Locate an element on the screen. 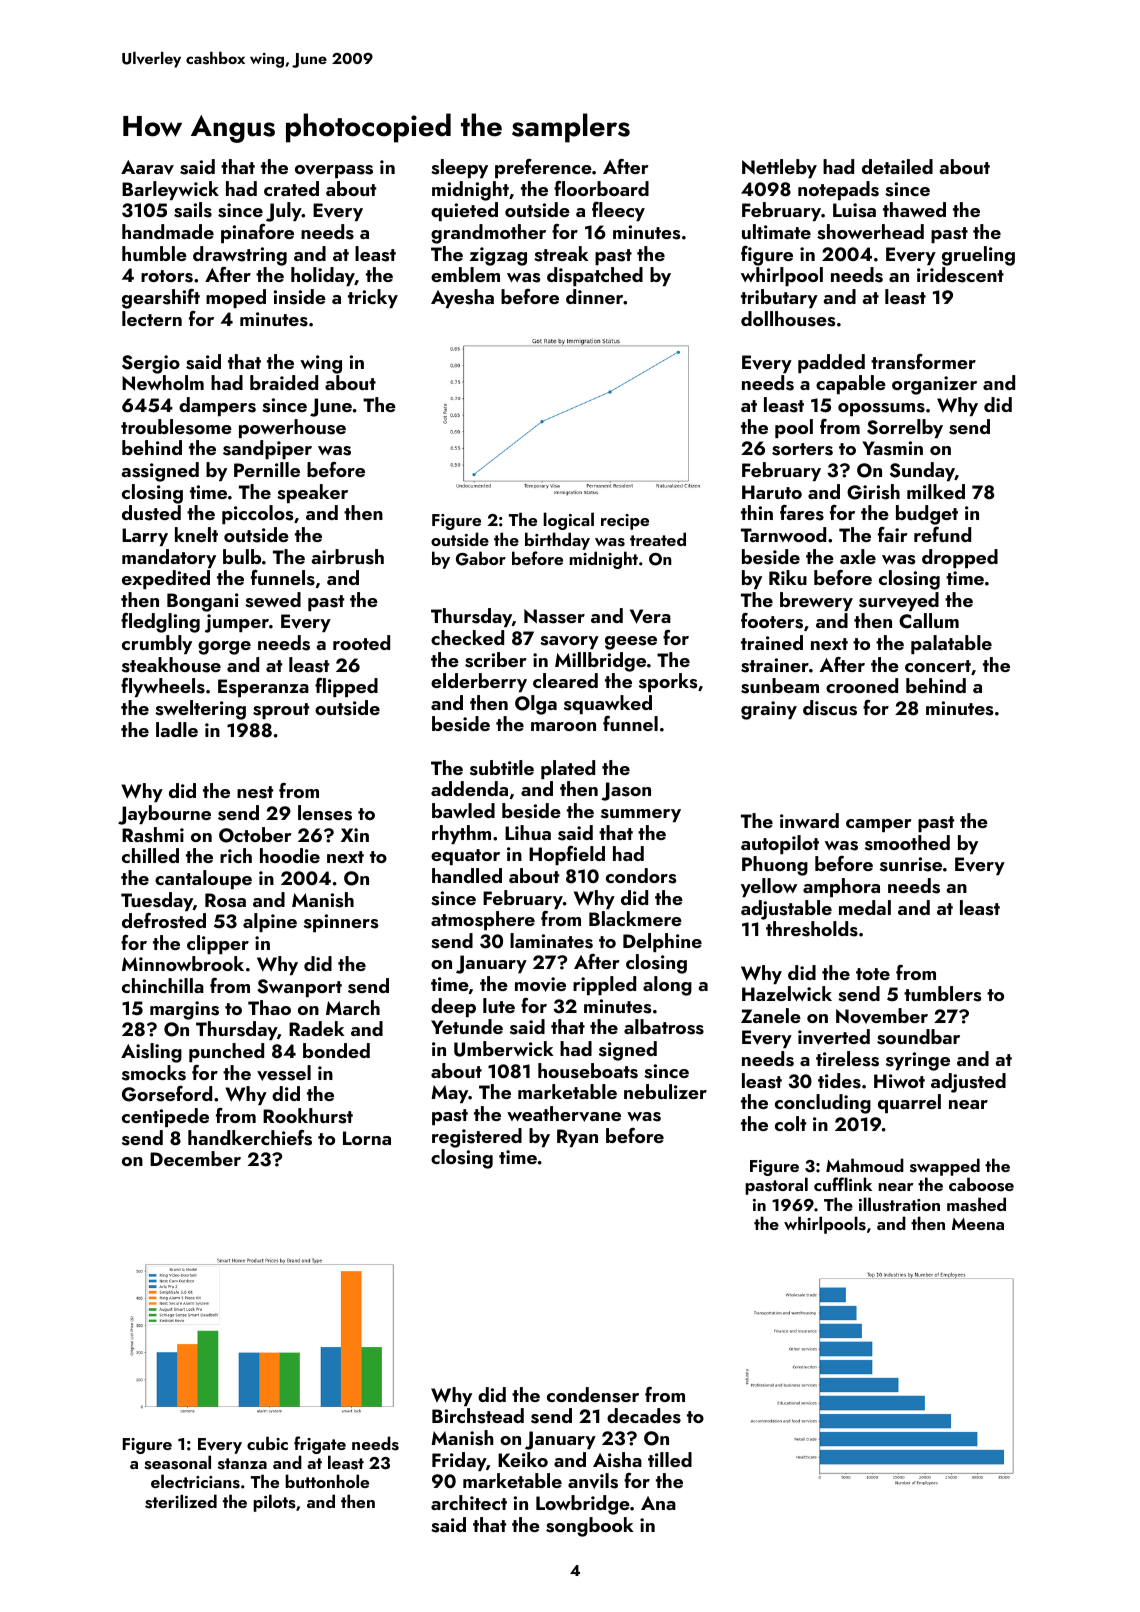 The width and height of the screenshot is (1140, 1612). Aarav is located at coordinates (147, 167).
